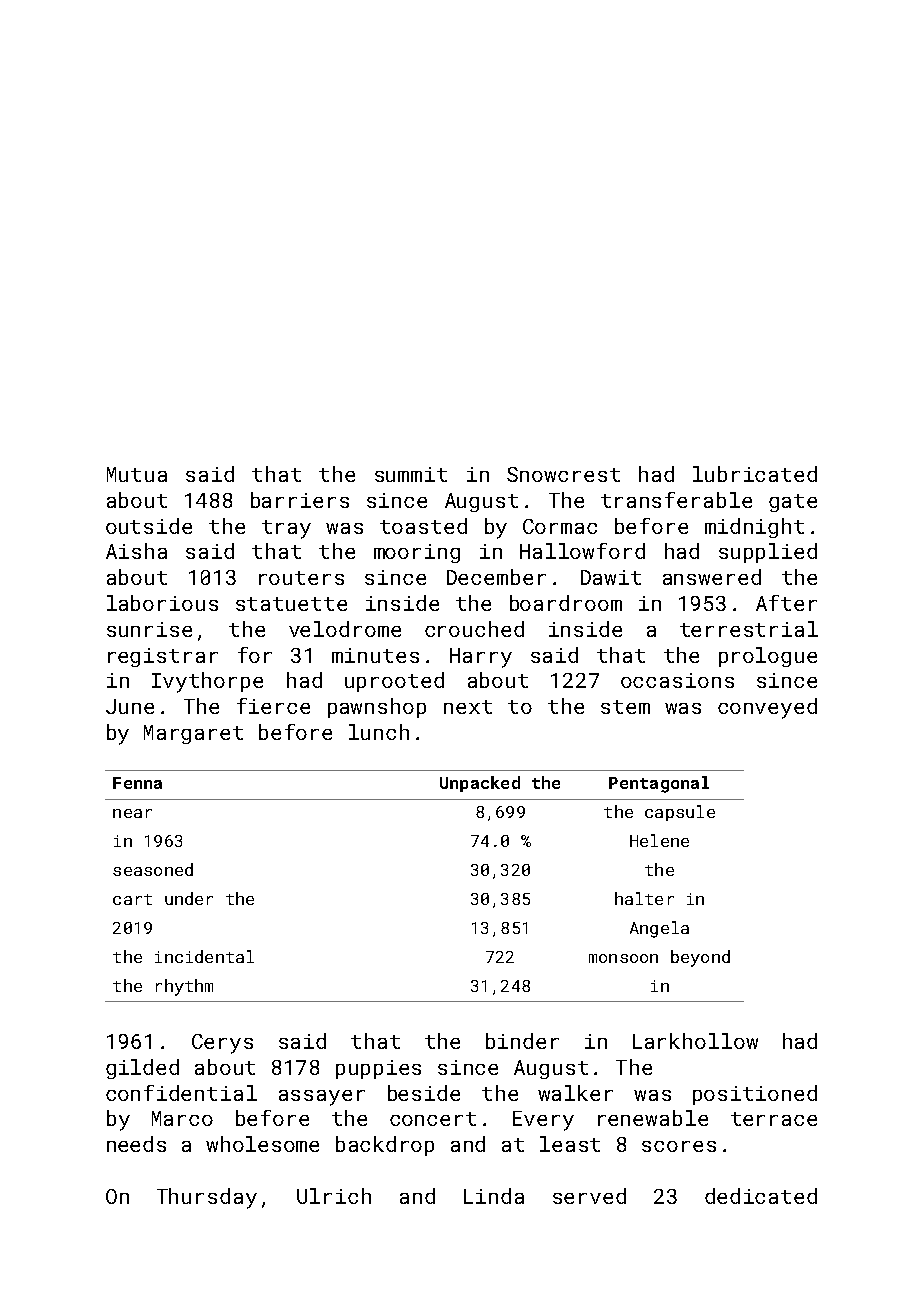 The width and height of the document is (924, 1314). Describe the element at coordinates (142, 1069) in the document. I see `gilded` at that location.
